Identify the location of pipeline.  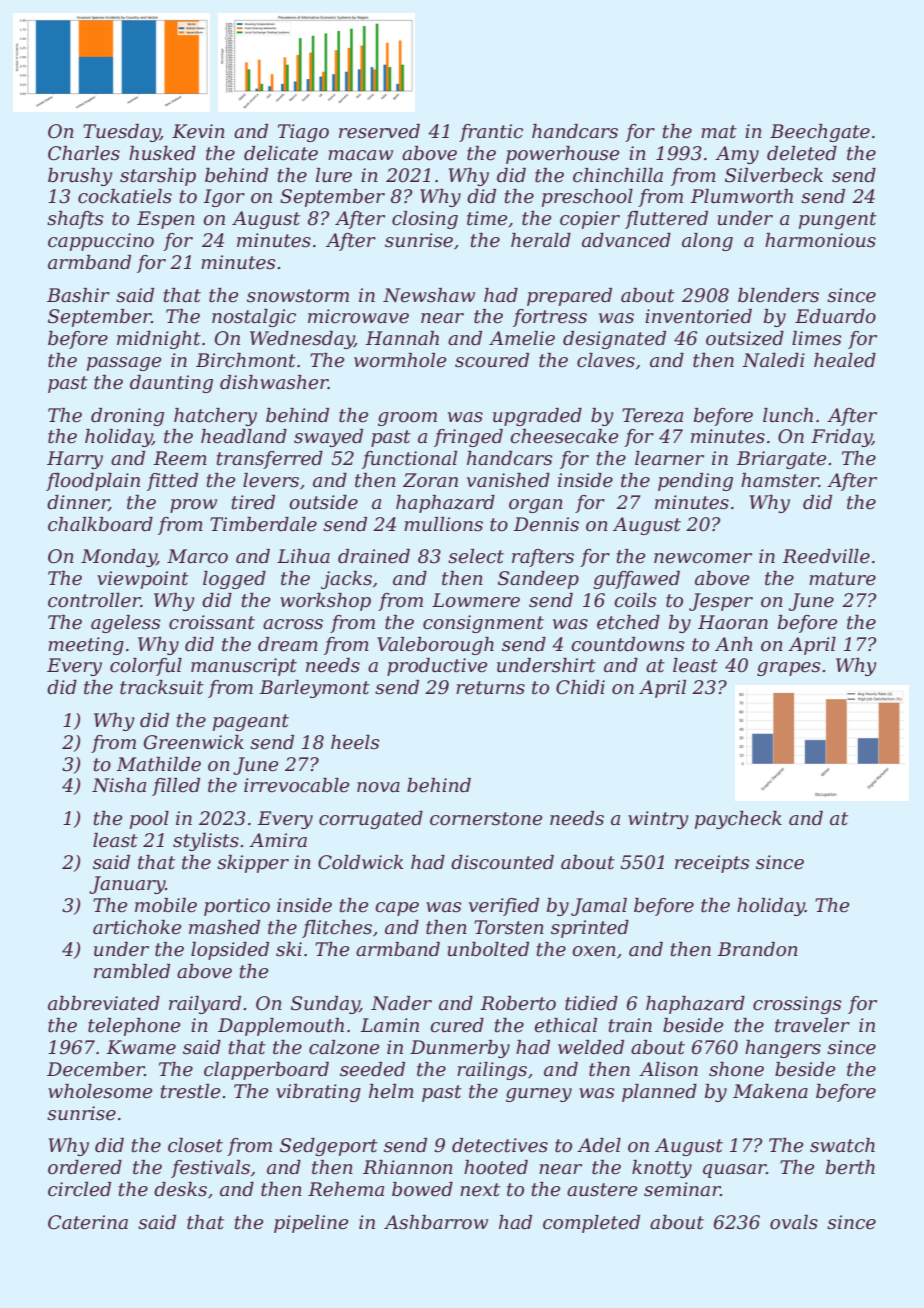
(311, 1224).
